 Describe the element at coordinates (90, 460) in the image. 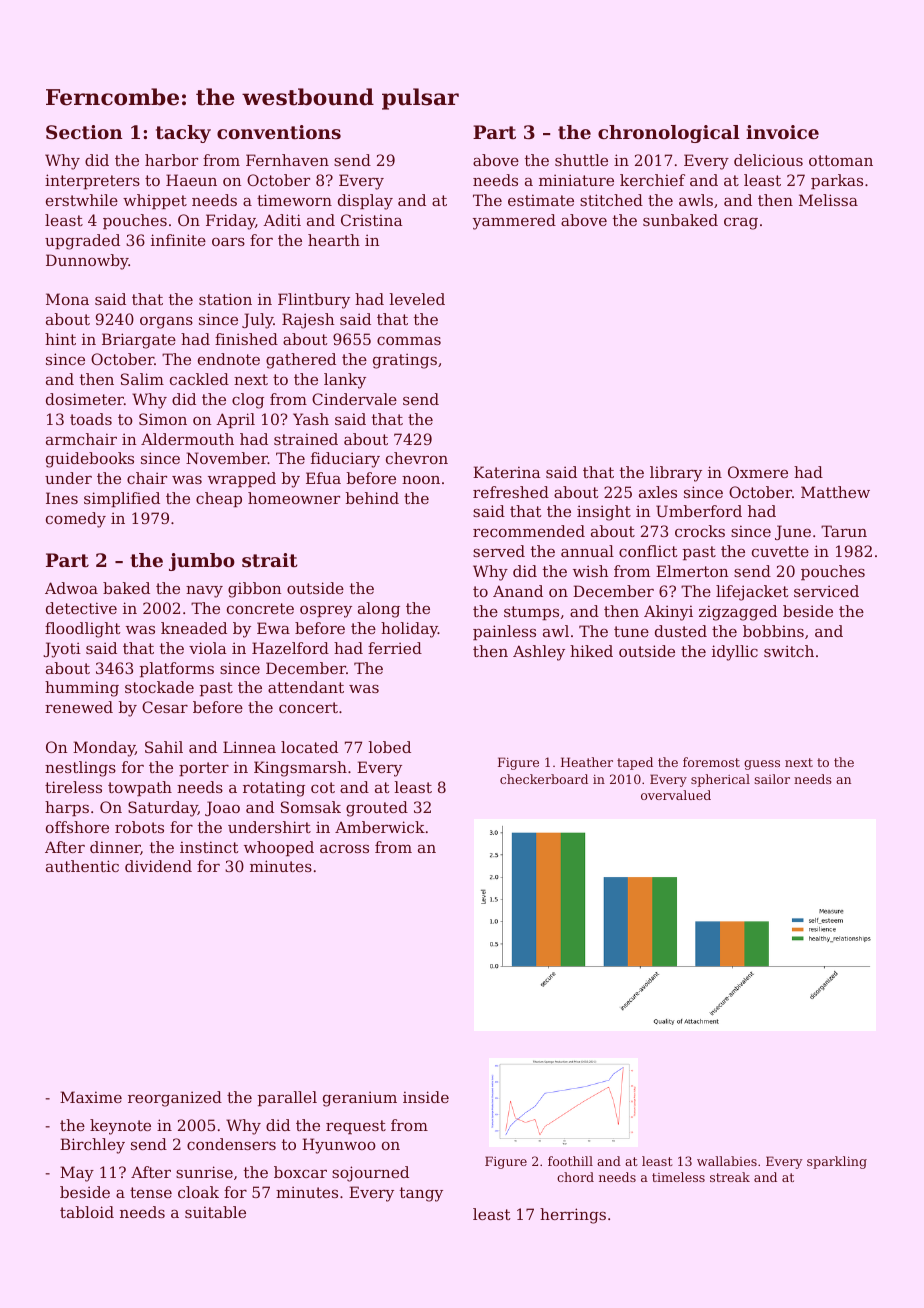

I see `guidebooks` at that location.
